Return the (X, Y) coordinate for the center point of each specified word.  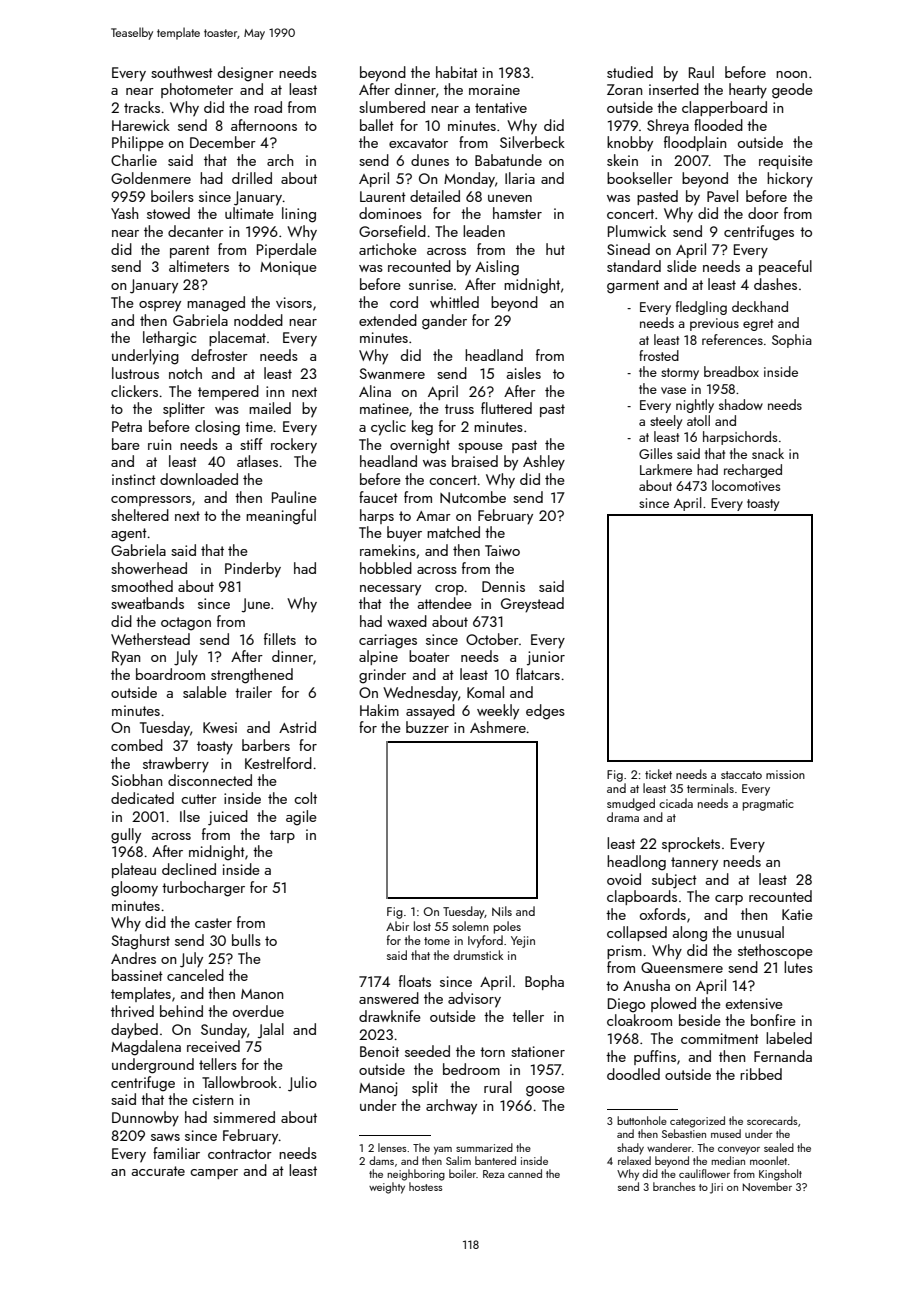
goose (545, 1091)
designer (246, 74)
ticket (658, 774)
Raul (701, 72)
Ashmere (498, 727)
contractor (240, 1154)
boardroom (170, 674)
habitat (457, 72)
